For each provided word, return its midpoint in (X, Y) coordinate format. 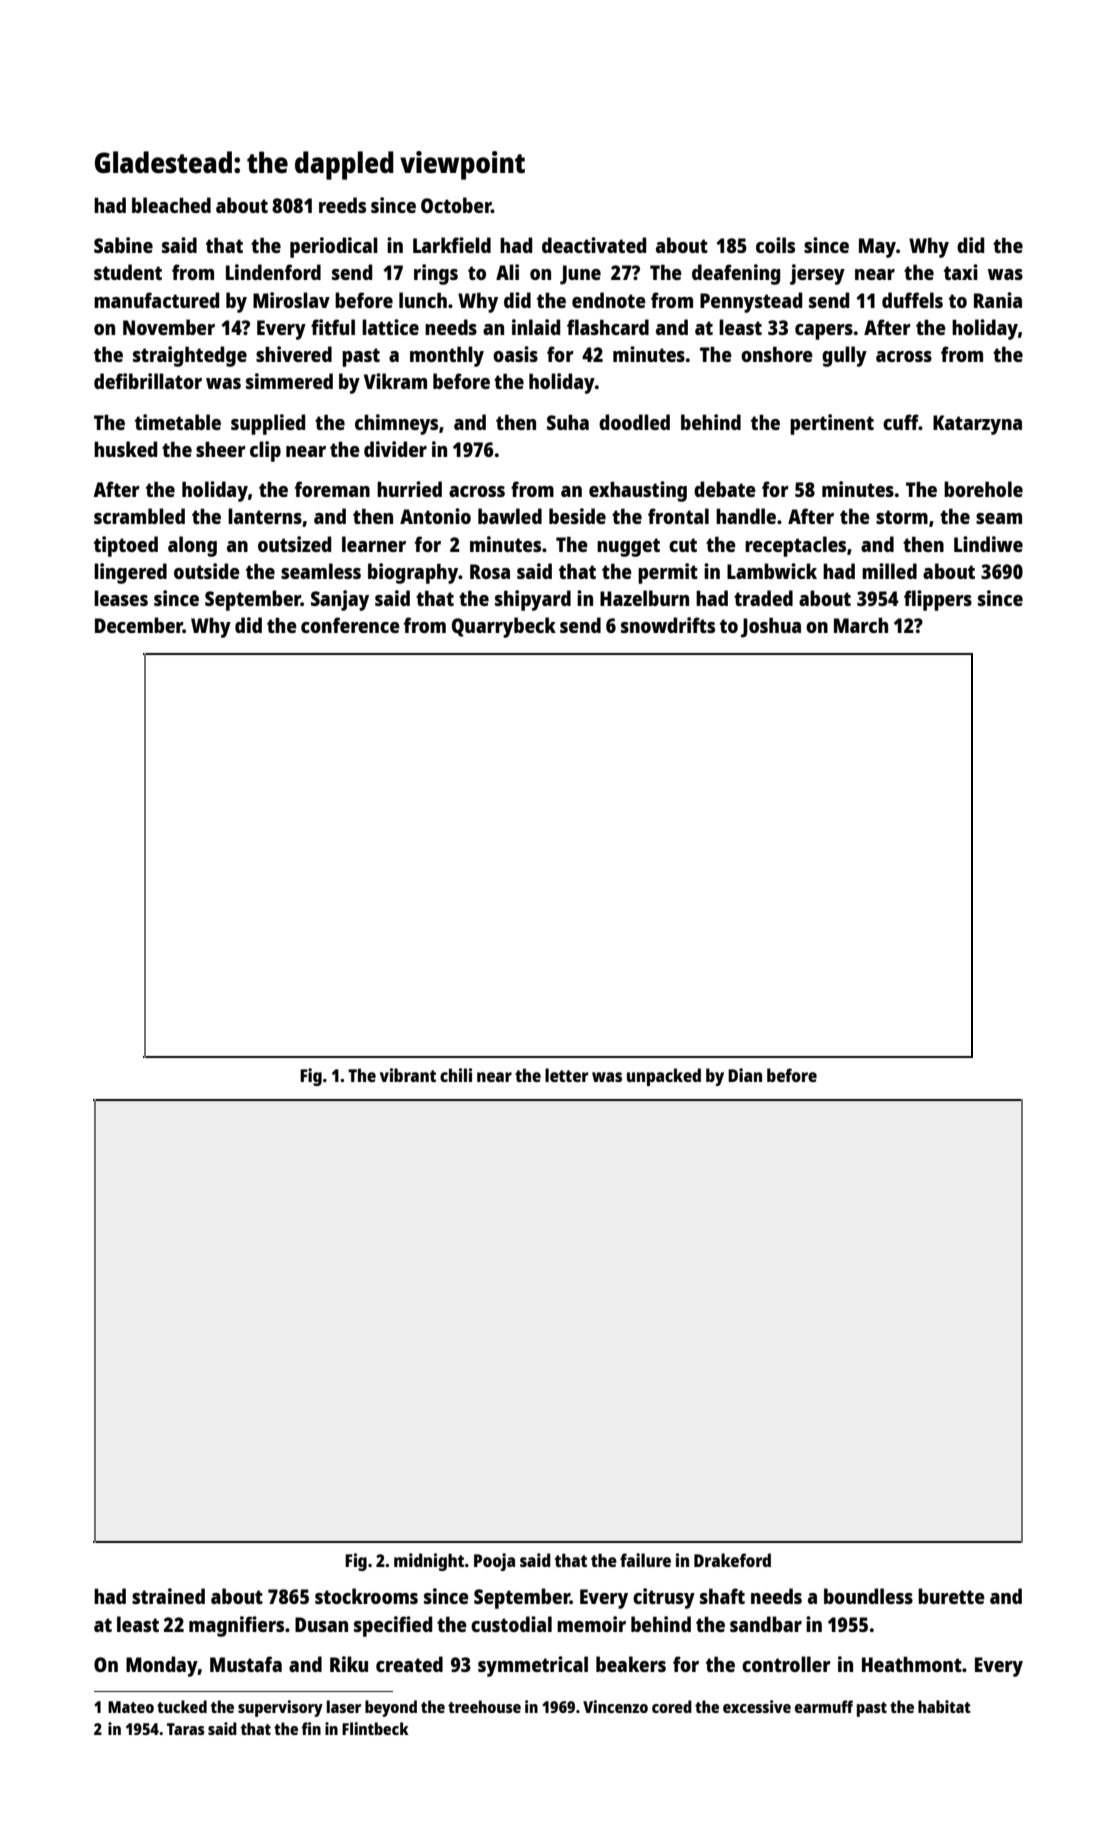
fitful (333, 327)
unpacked (664, 1077)
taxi (961, 272)
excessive (757, 1706)
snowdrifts (668, 625)
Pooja (494, 1562)
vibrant (408, 1075)
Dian (745, 1075)
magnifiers (236, 1626)
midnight (429, 1562)
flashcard (608, 327)
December (139, 625)
